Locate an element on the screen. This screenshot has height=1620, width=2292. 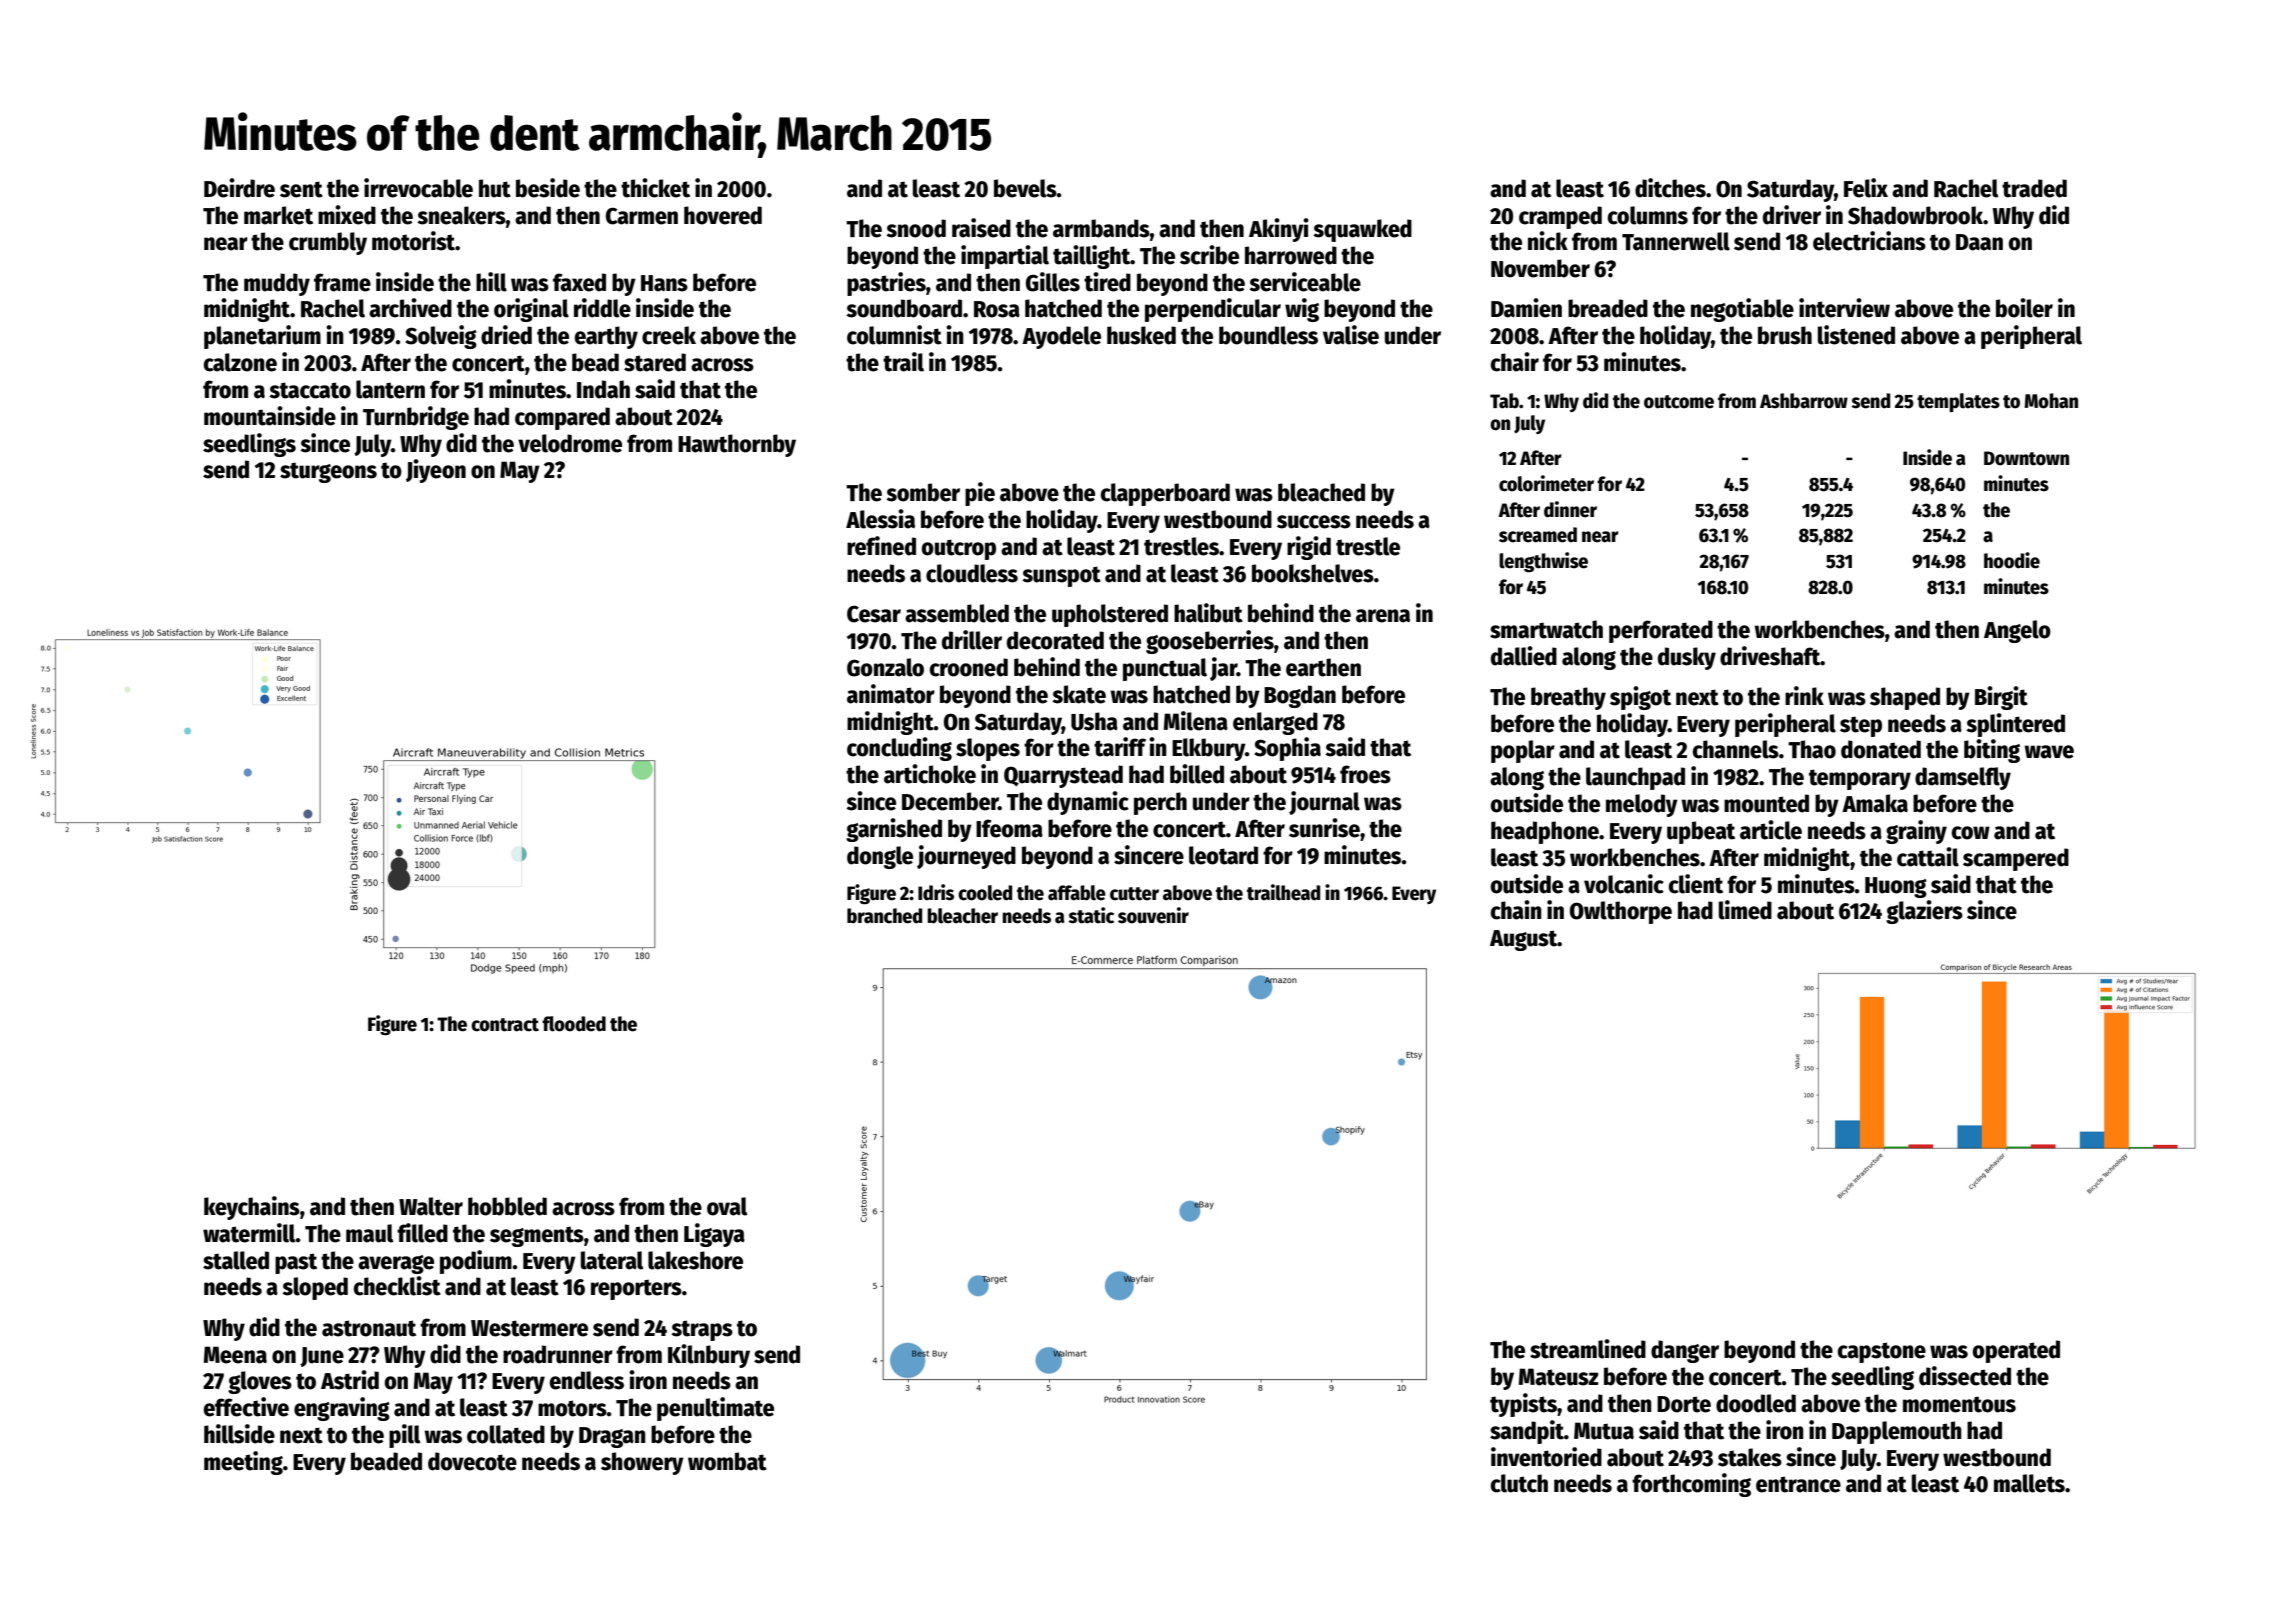
Usha is located at coordinates (1094, 721).
